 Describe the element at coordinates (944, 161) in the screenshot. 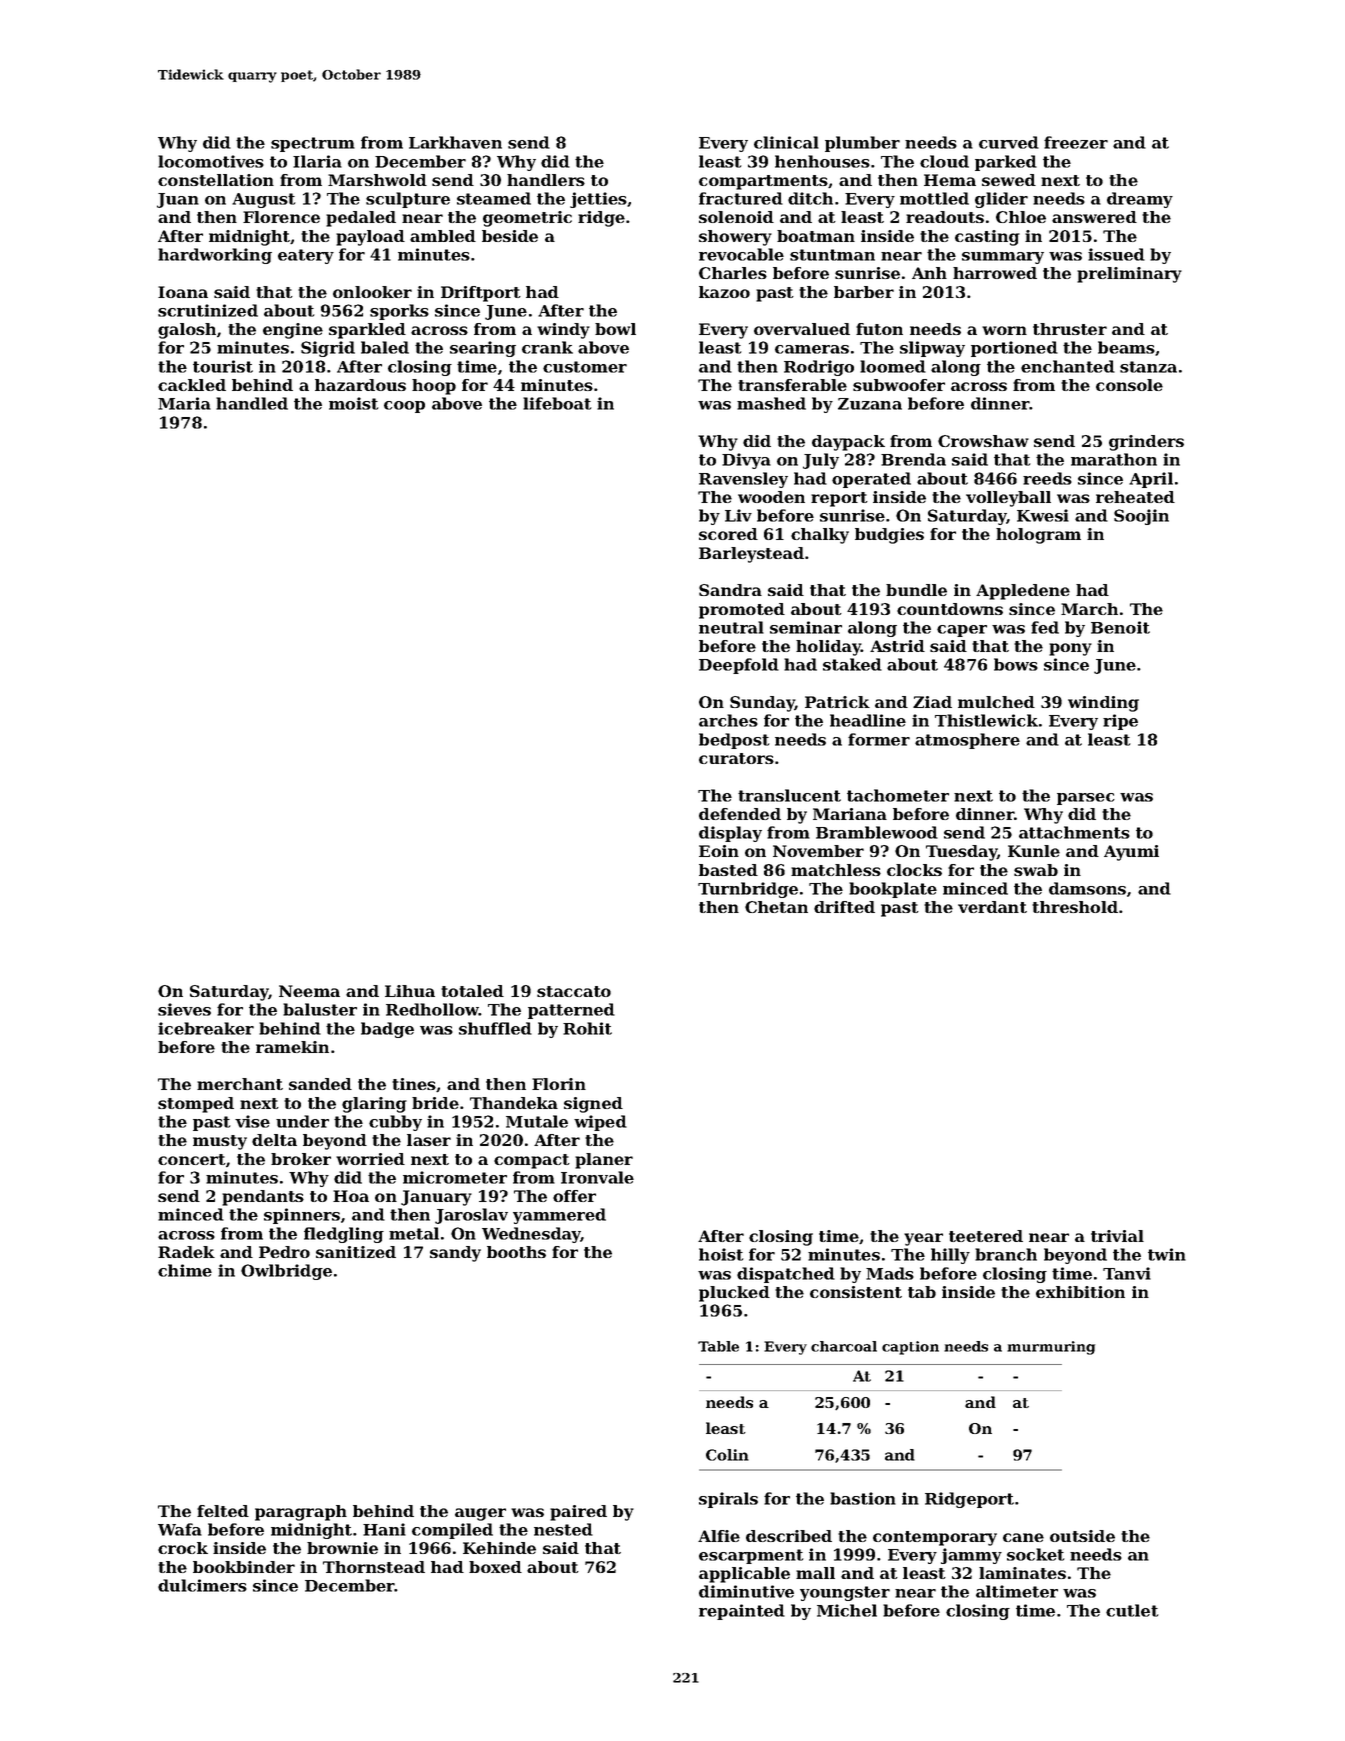

I see `cloud` at that location.
